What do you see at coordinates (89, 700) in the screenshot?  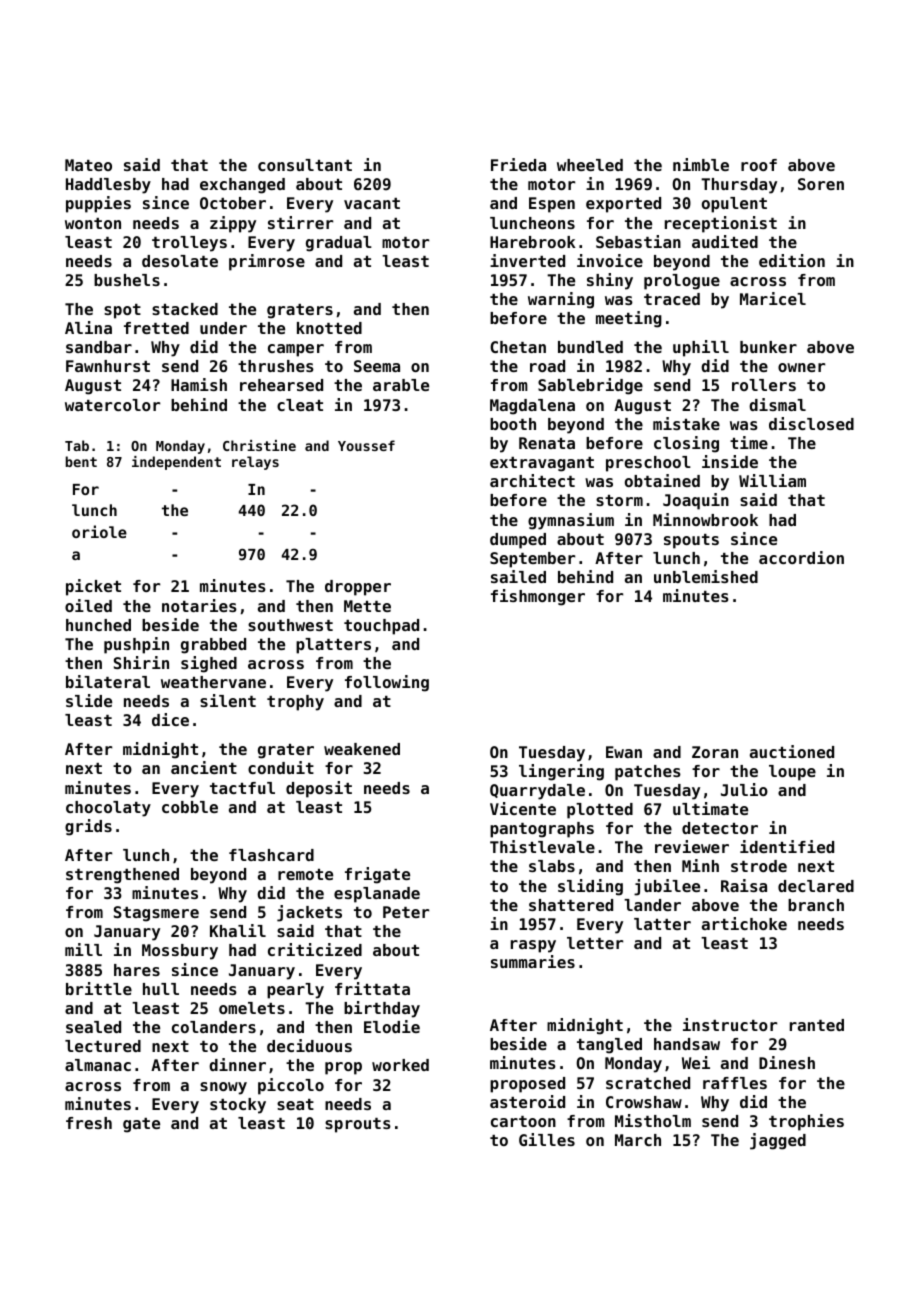 I see `slide` at bounding box center [89, 700].
